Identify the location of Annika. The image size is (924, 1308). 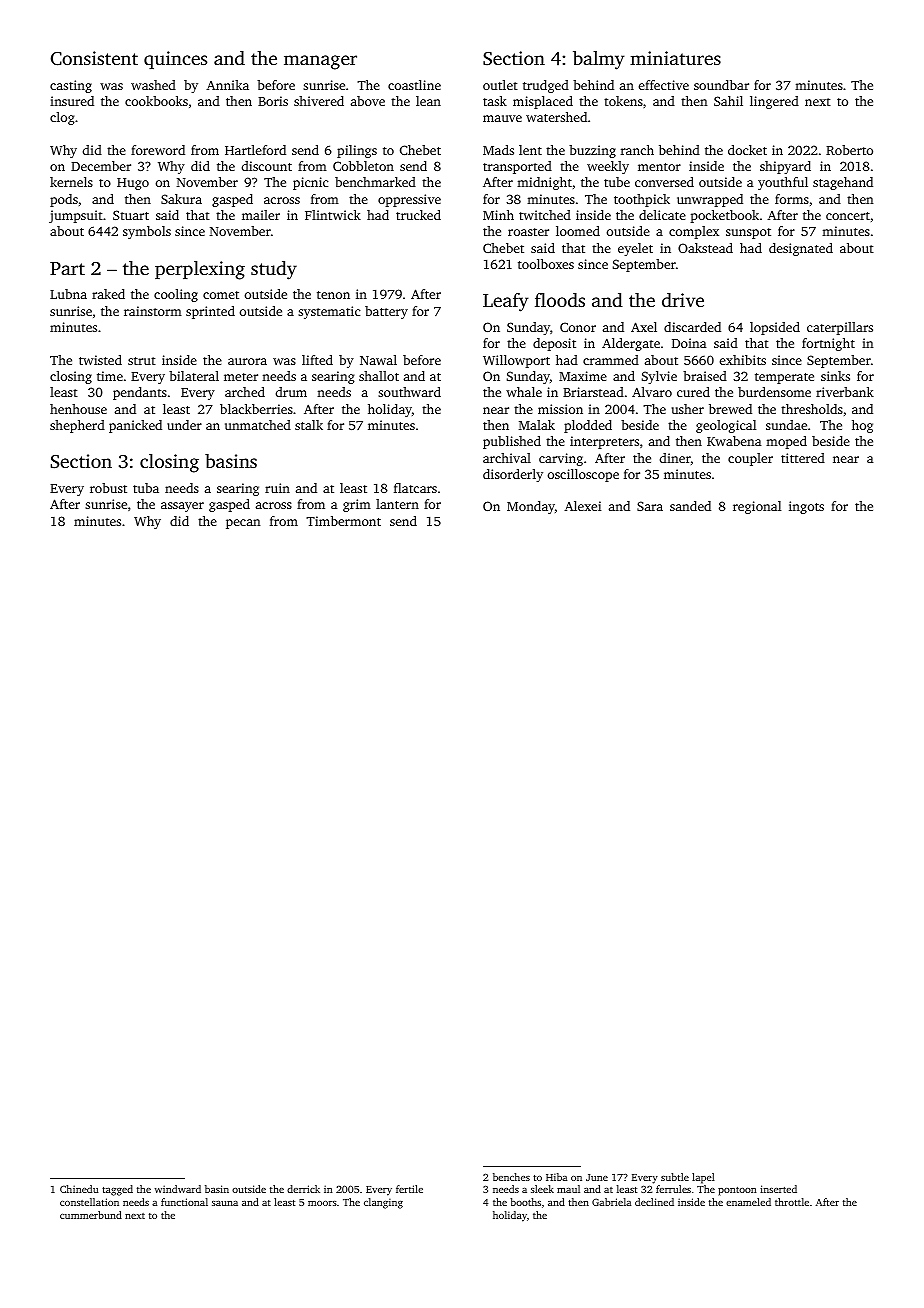
(227, 85).
